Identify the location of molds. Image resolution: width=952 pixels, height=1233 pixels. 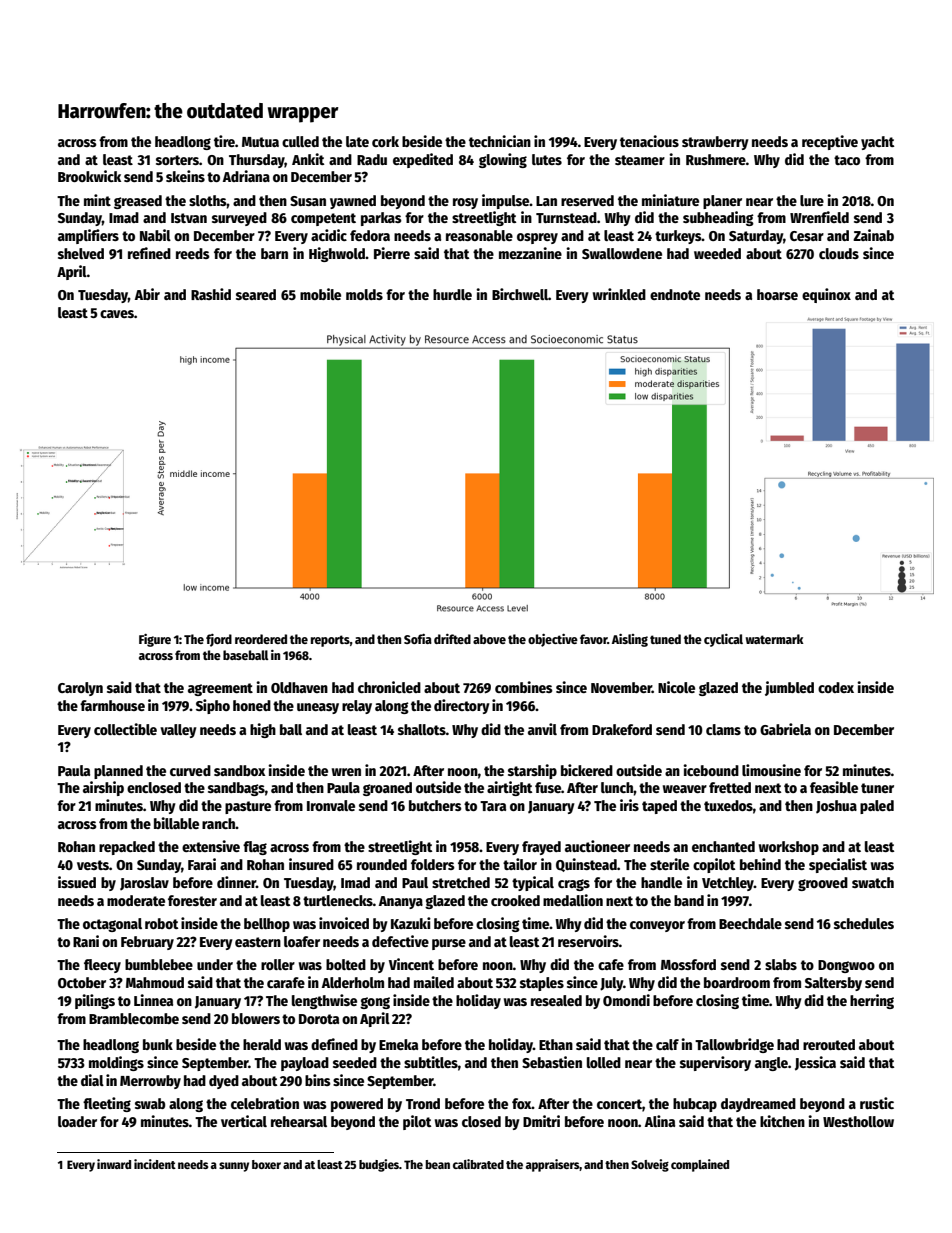
(364, 294).
